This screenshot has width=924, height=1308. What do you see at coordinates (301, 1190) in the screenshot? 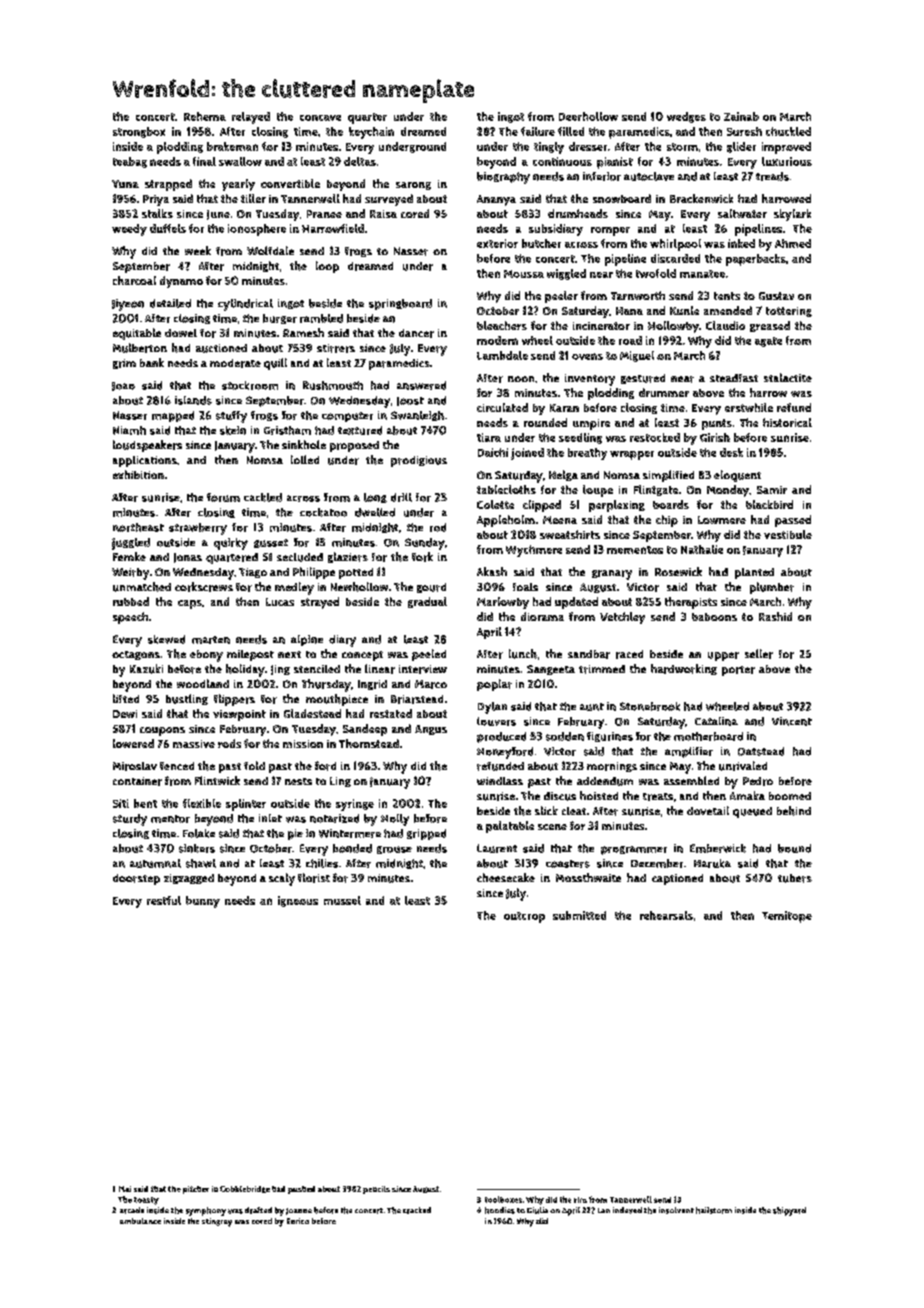
I see `pushed` at bounding box center [301, 1190].
